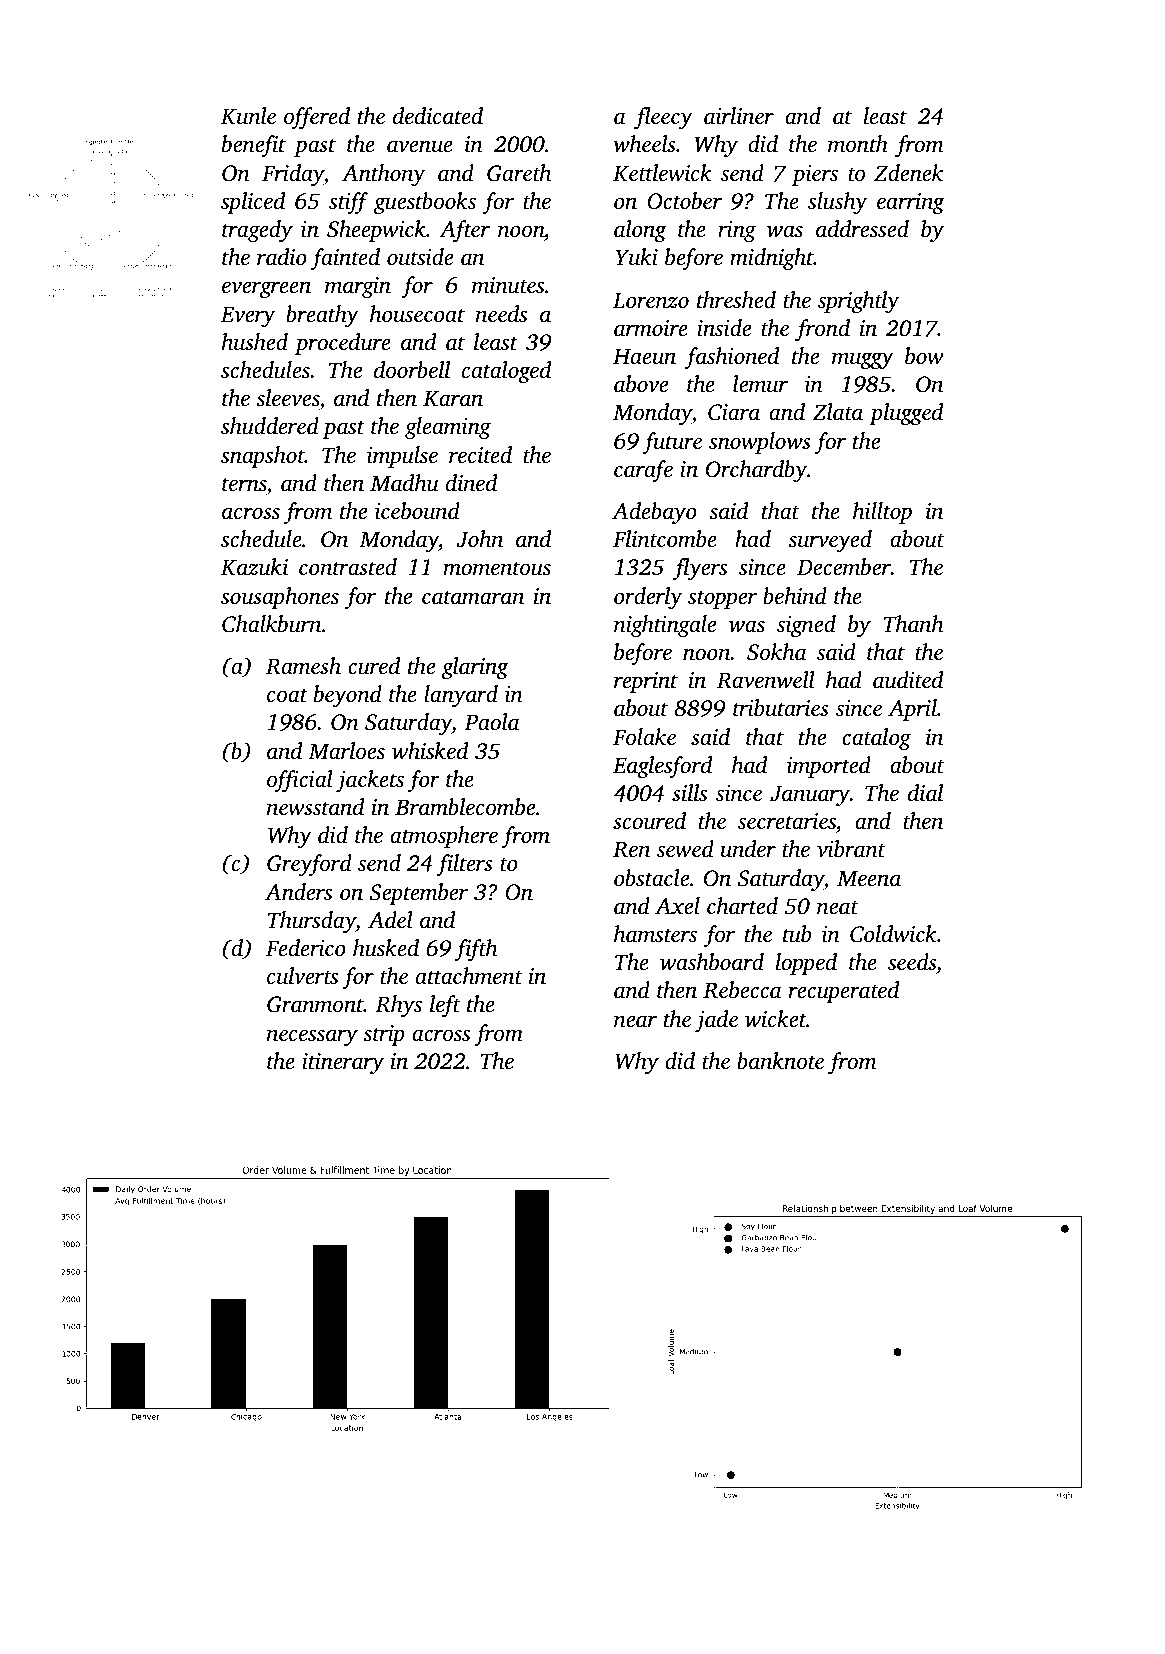 The image size is (1165, 1654). What do you see at coordinates (343, 1063) in the screenshot?
I see `itinerary` at bounding box center [343, 1063].
